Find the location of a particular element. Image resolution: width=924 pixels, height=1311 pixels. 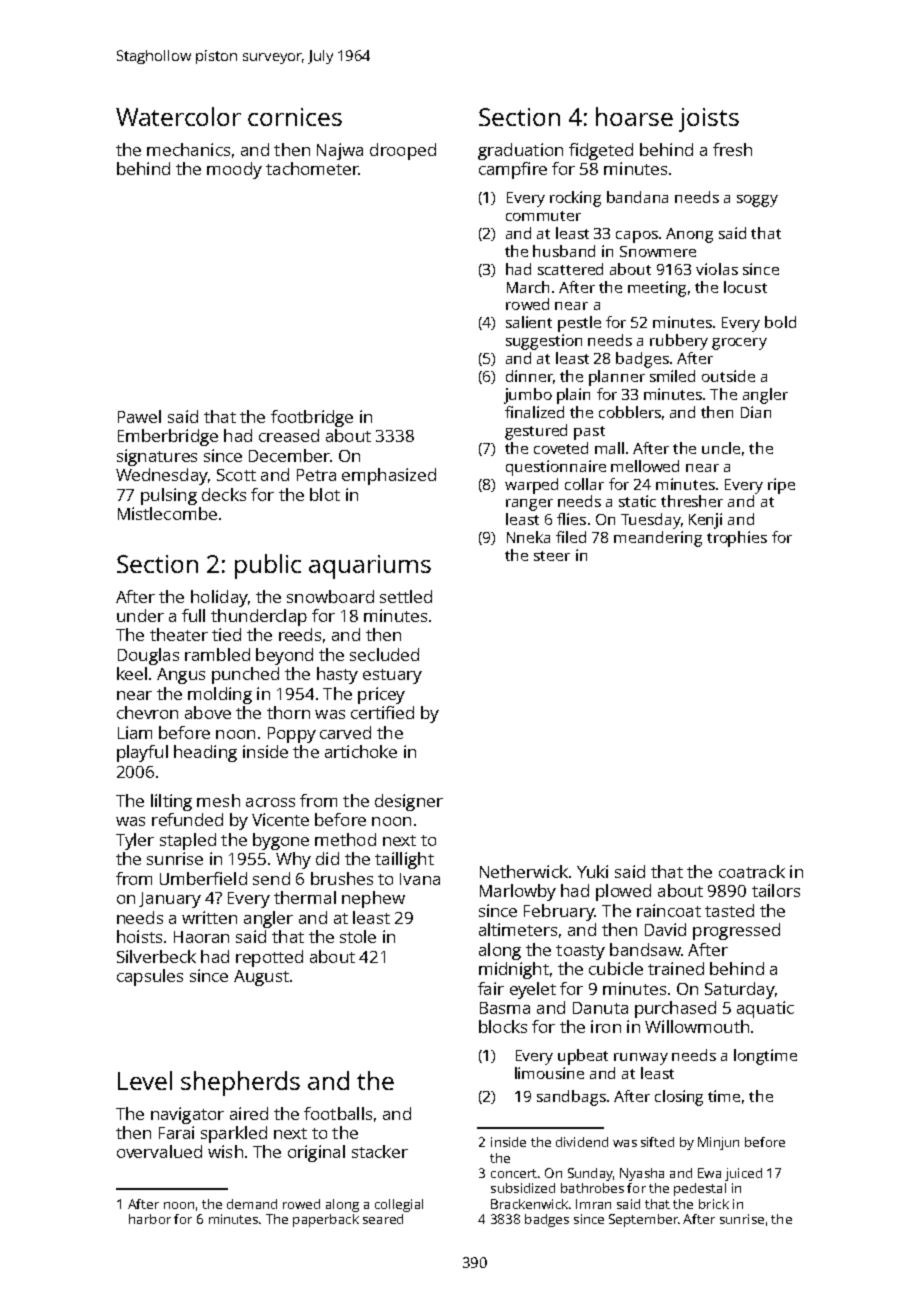

soggy is located at coordinates (757, 201).
